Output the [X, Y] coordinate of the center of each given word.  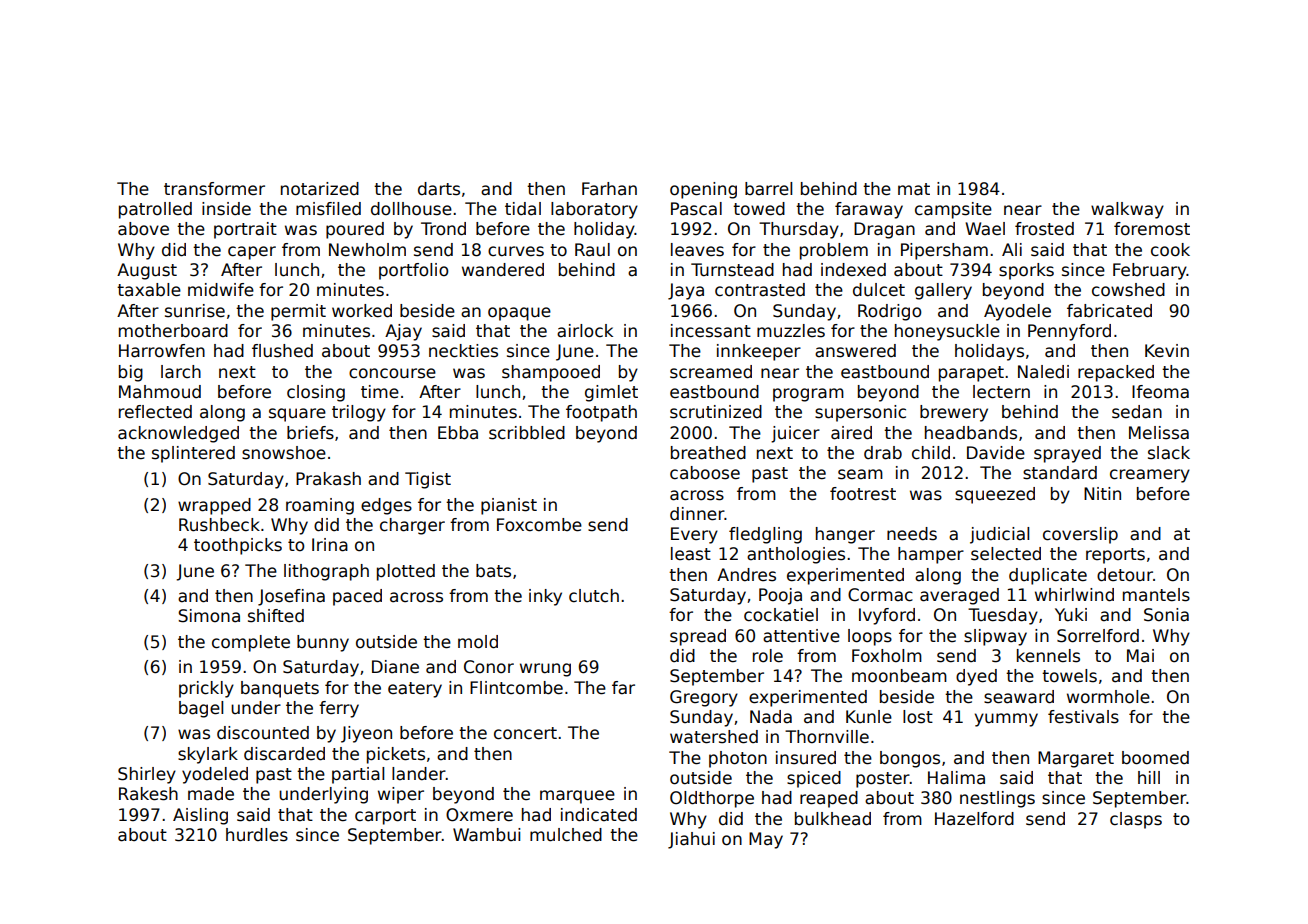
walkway [1127, 210]
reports [1115, 556]
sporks [1026, 271]
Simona [209, 616]
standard [1060, 473]
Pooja [780, 596]
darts [439, 189]
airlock [585, 331]
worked [362, 311]
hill [1149, 777]
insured [806, 758]
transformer [214, 189]
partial [358, 775]
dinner [697, 514]
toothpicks [238, 546]
